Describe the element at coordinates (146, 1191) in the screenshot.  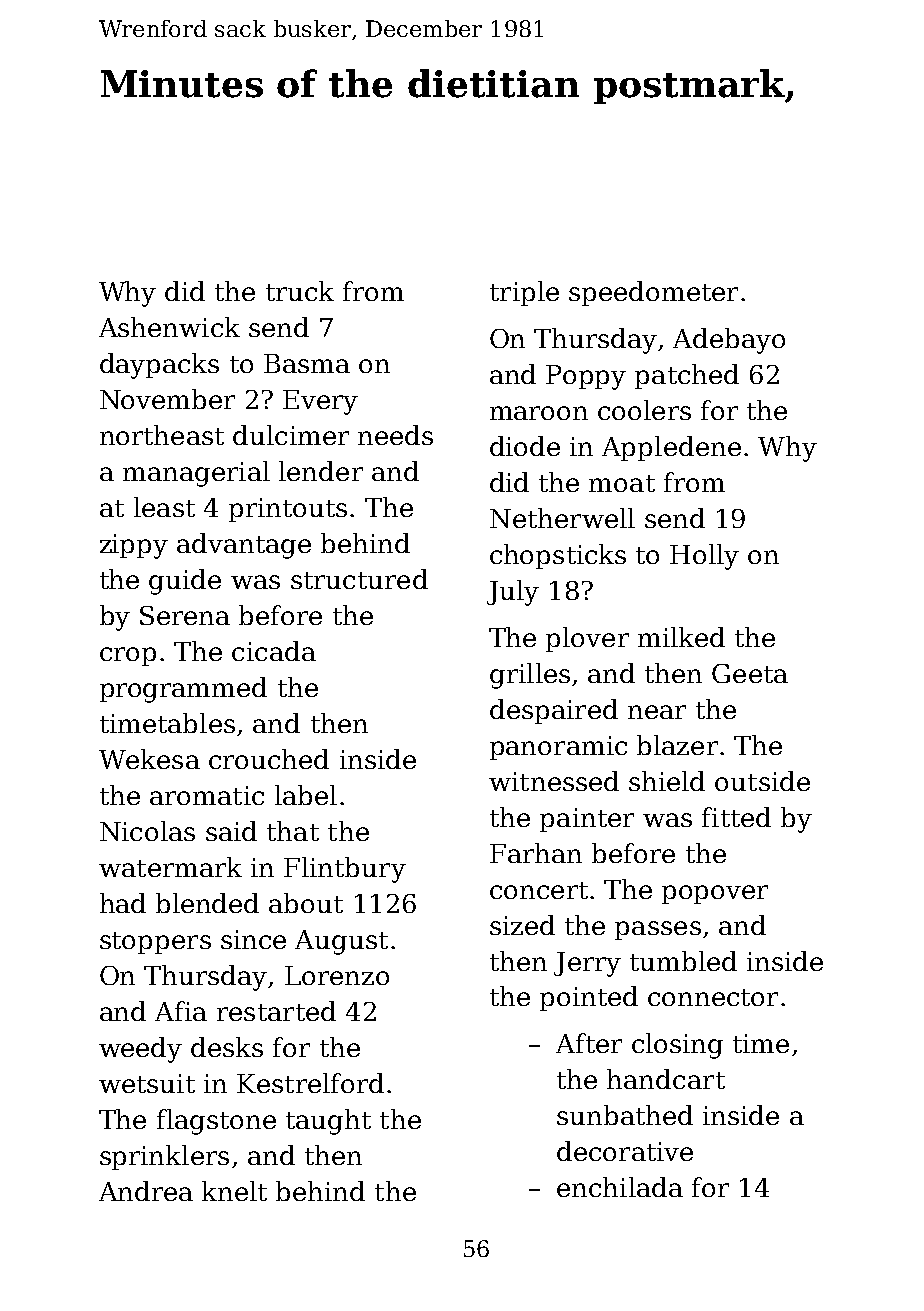
I see `Andrea` at that location.
